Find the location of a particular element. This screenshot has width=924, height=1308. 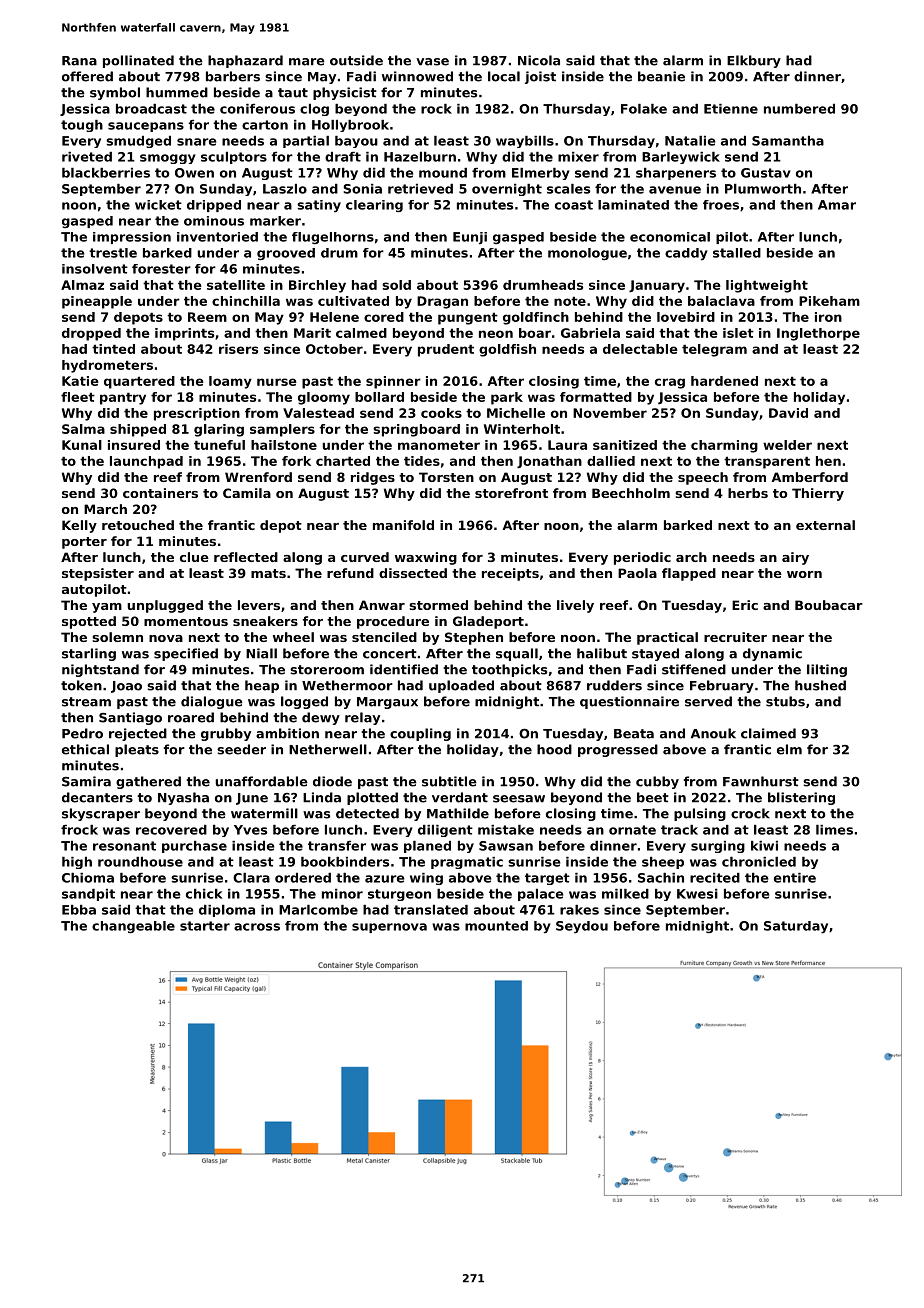

Folake is located at coordinates (644, 109).
